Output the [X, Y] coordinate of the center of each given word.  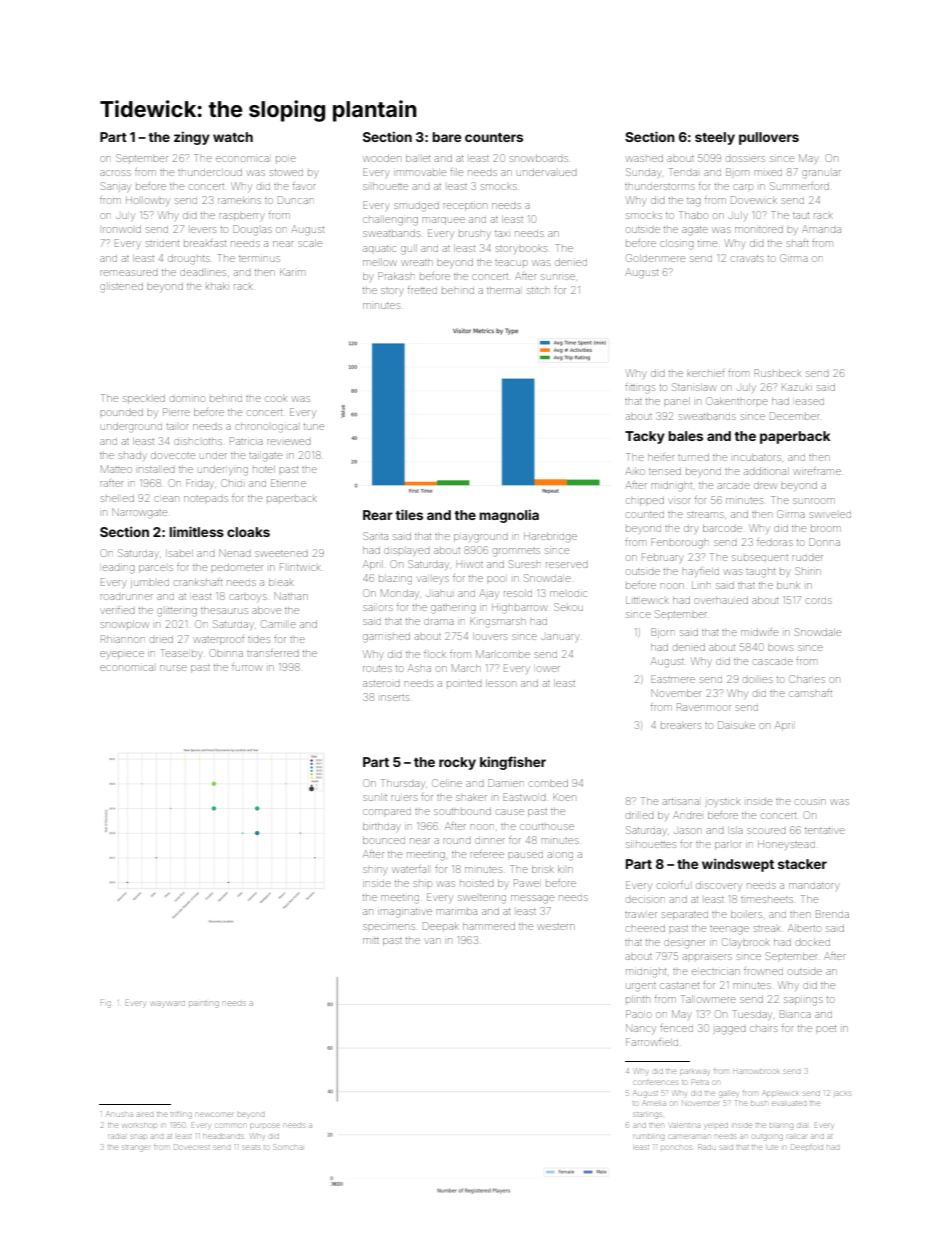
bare [446, 137]
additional [766, 471]
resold [518, 593]
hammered [489, 926]
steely [715, 138]
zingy [192, 138]
